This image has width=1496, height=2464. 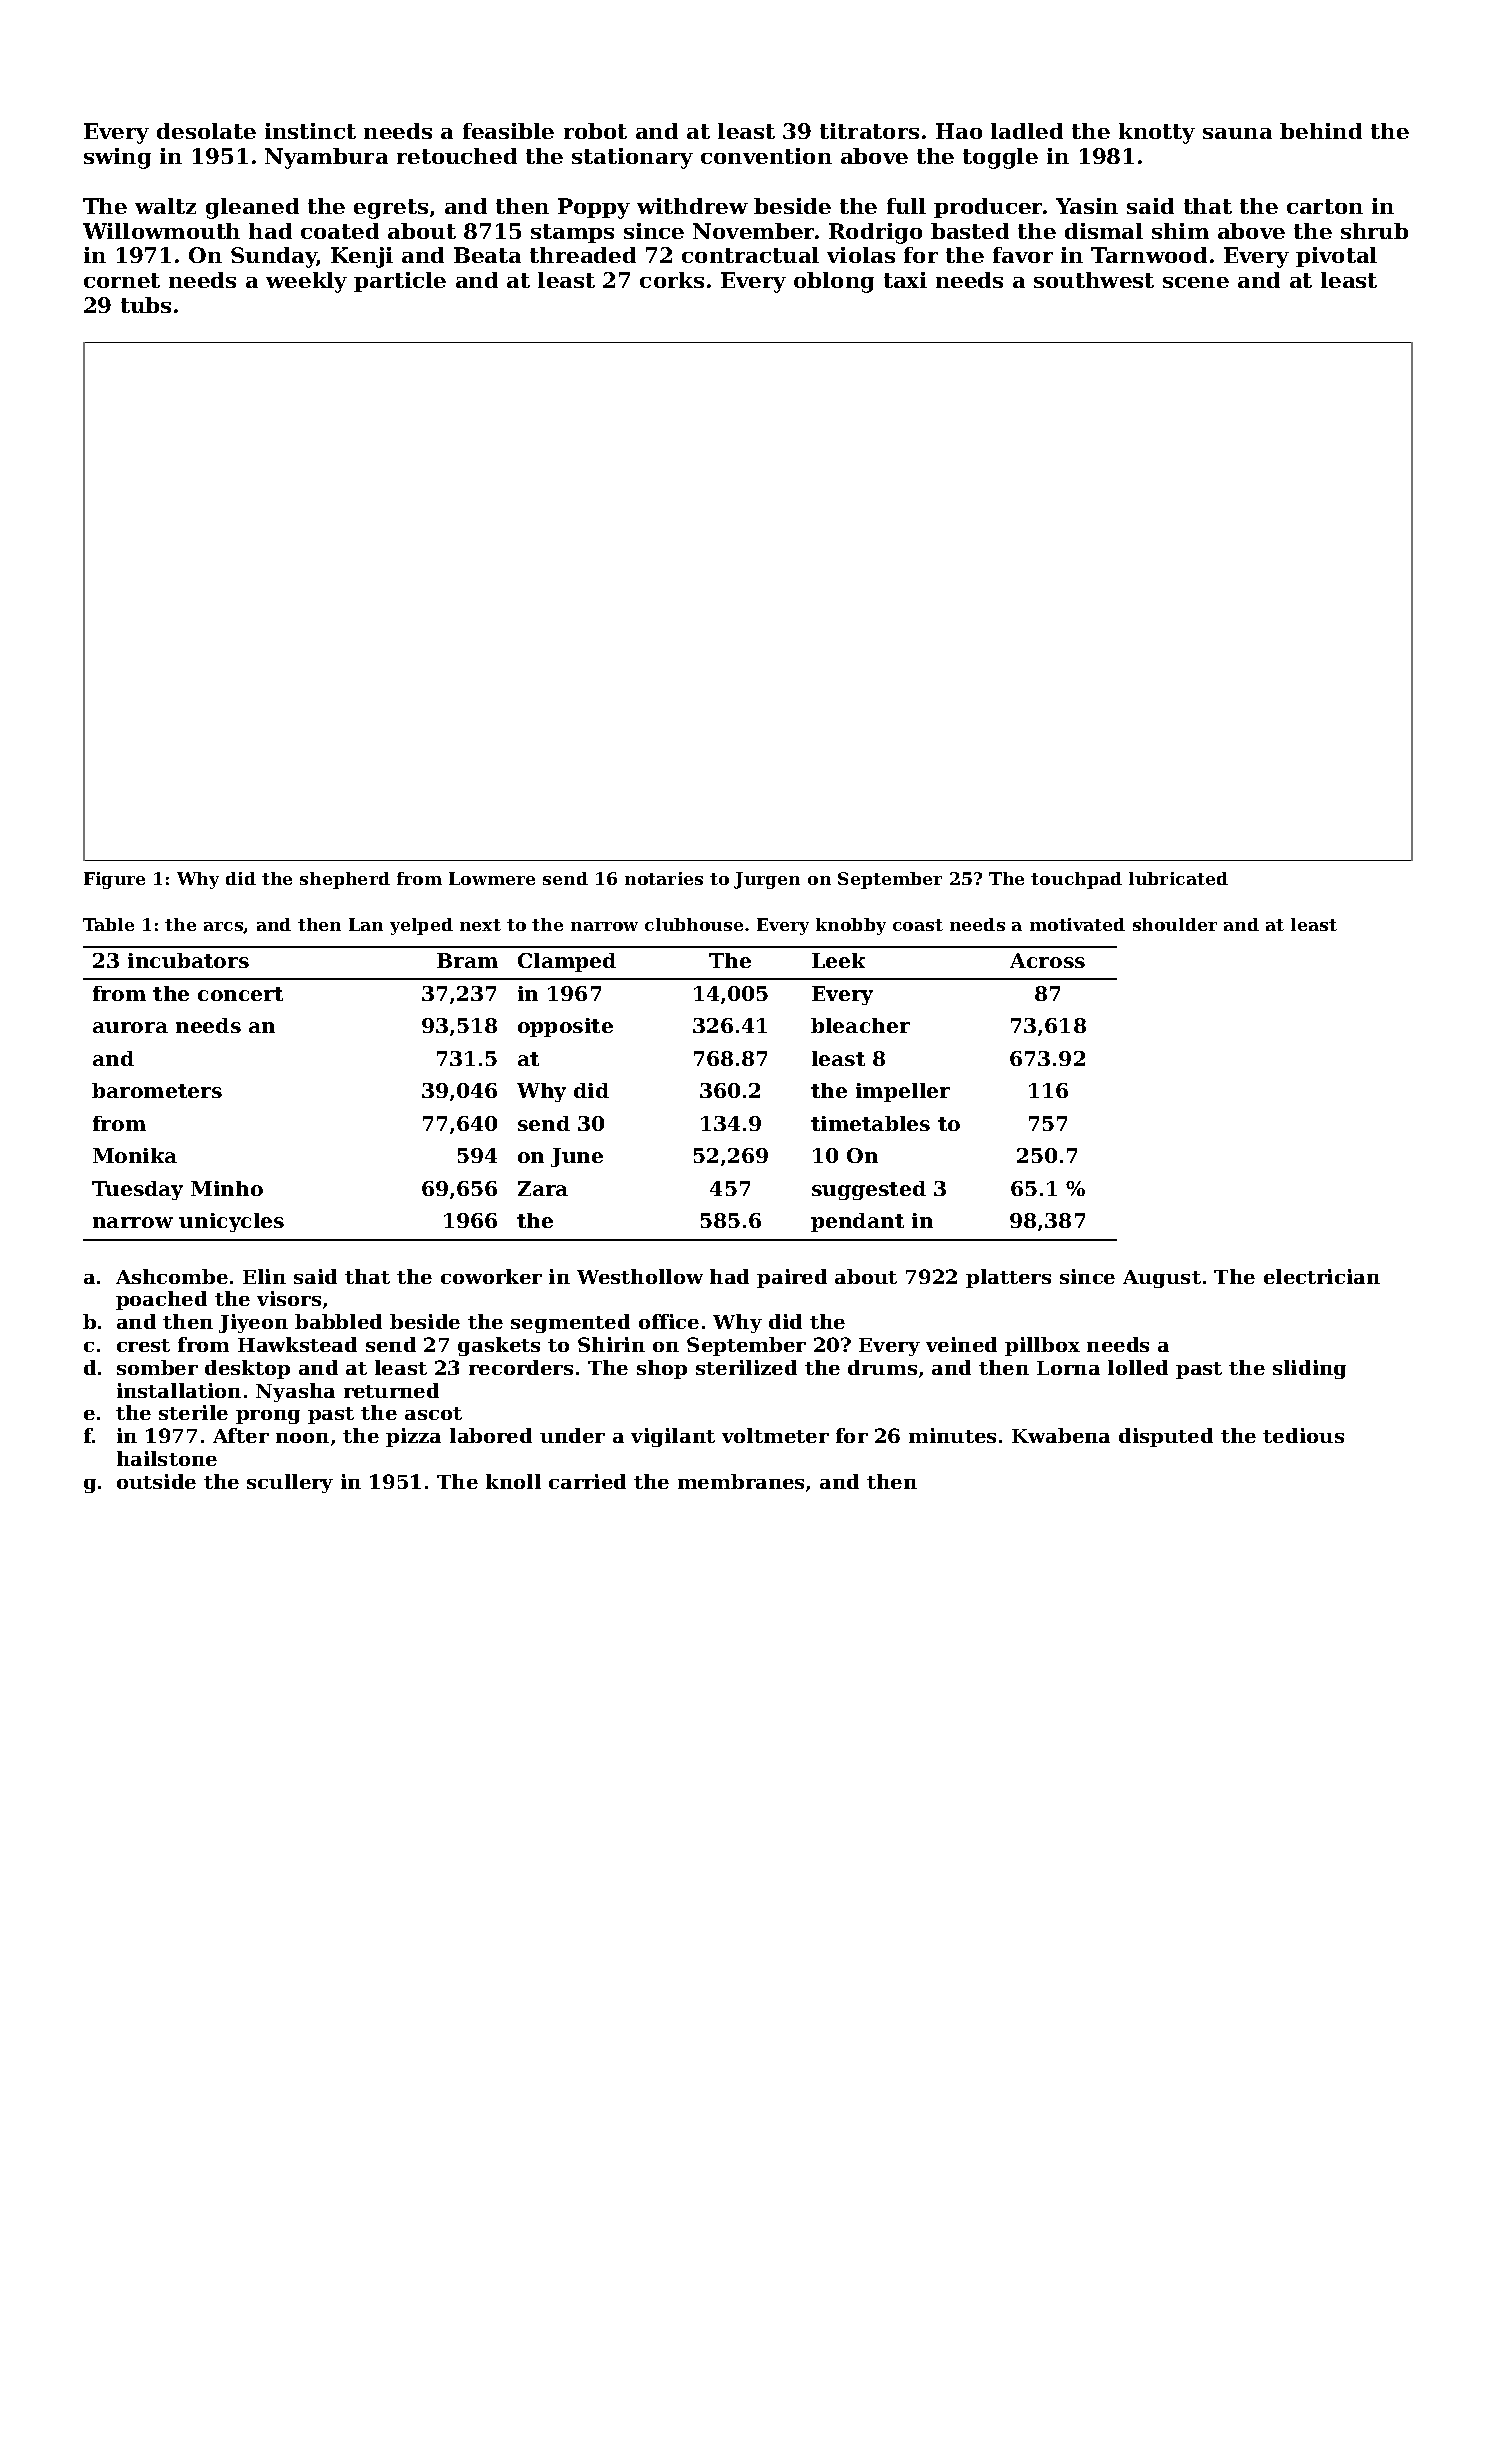 I want to click on ladled, so click(x=1027, y=131).
